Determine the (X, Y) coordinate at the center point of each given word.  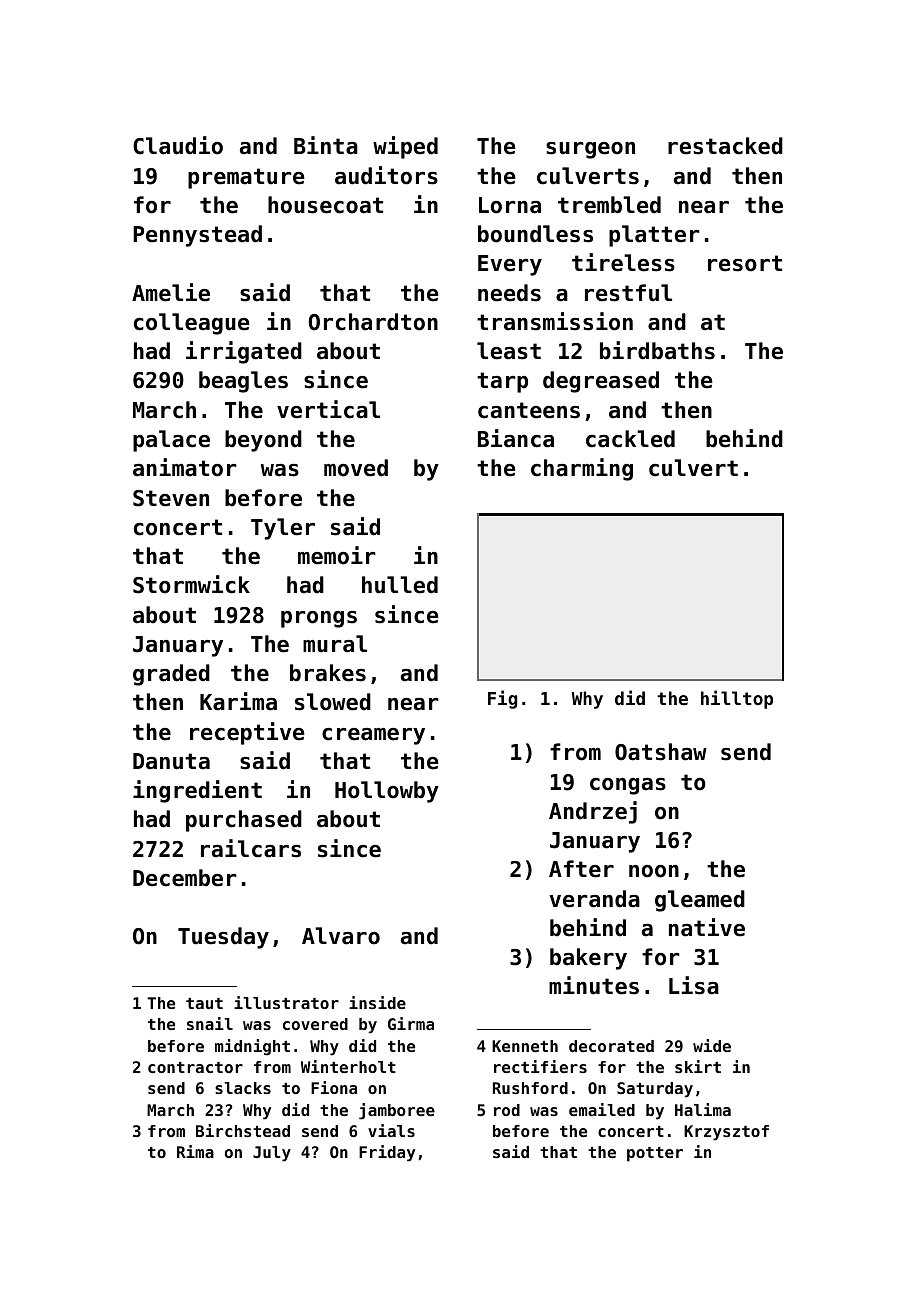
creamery (373, 736)
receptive (247, 733)
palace (171, 441)
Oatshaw (661, 752)
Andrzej (593, 812)
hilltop (737, 699)
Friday (387, 1153)
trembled (609, 205)
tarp (502, 382)
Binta (326, 145)
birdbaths (657, 350)
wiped (405, 147)
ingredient (197, 791)
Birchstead (243, 1130)
